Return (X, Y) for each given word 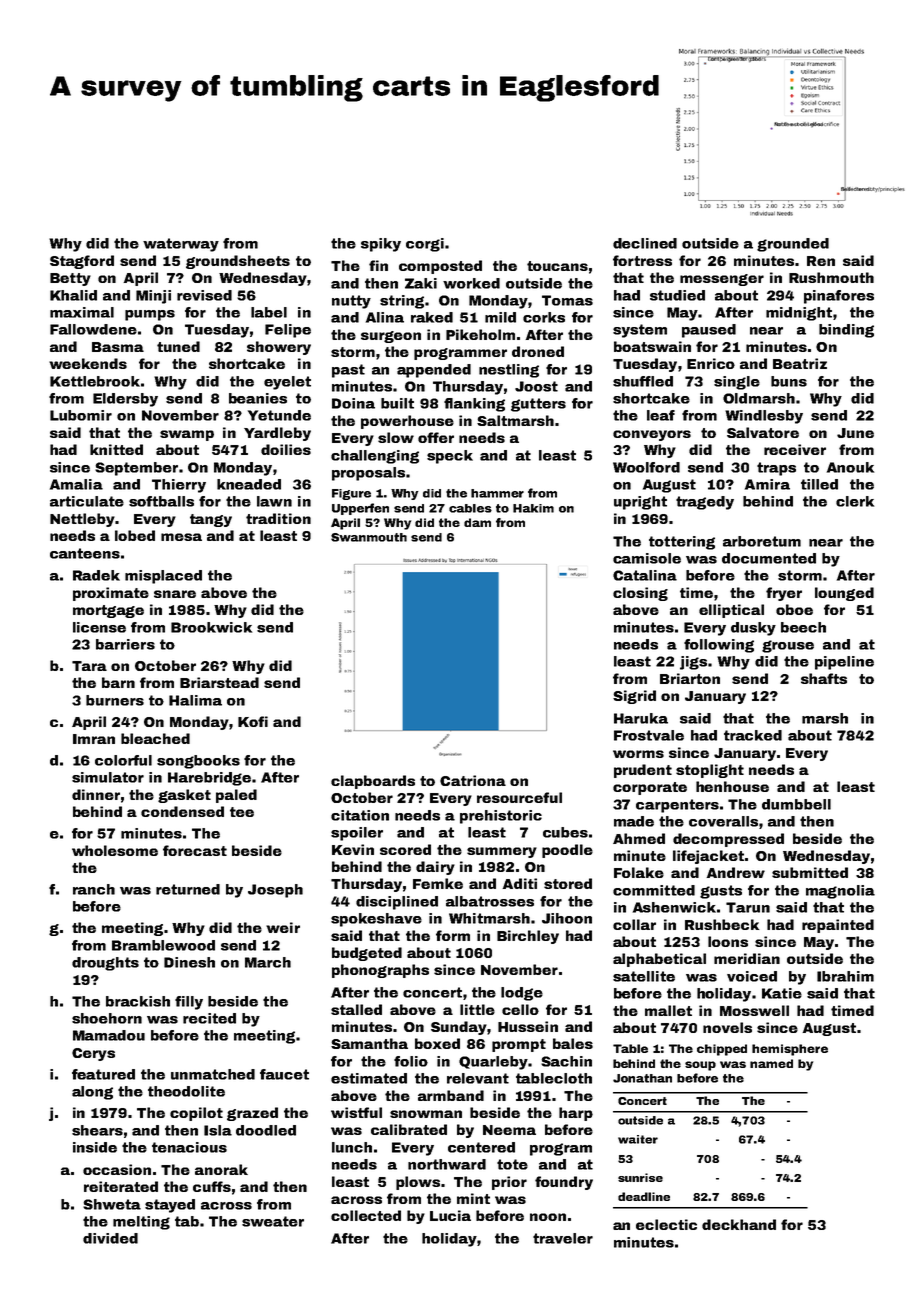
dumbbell (796, 804)
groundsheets (238, 262)
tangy (211, 520)
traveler (563, 1238)
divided (110, 1238)
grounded (793, 245)
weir (283, 927)
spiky (381, 245)
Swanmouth (369, 537)
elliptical (731, 611)
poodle (567, 851)
